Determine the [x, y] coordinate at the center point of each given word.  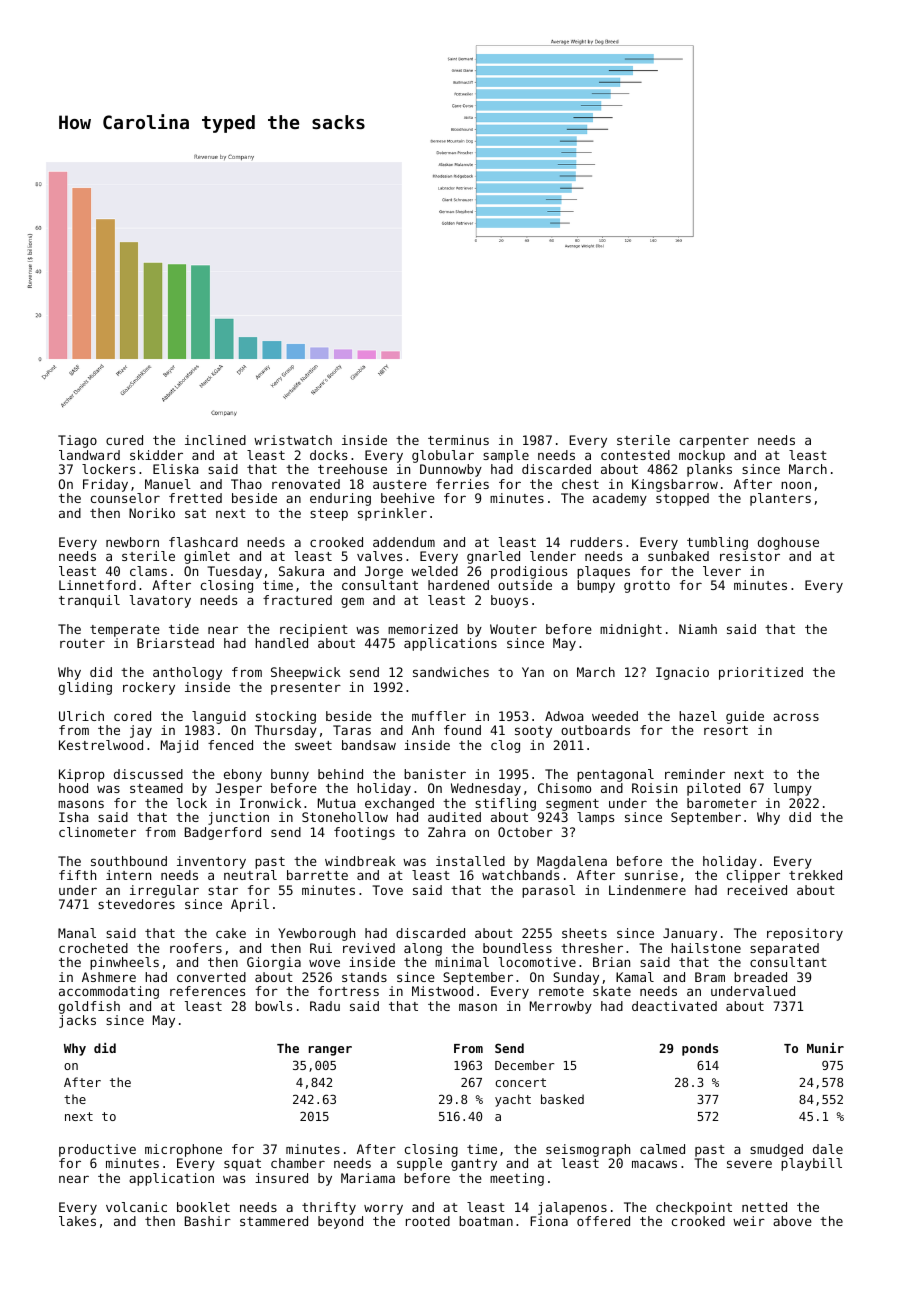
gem [352, 602]
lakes [77, 1221]
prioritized [761, 673]
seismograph [588, 1150]
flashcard [203, 542]
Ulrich [81, 716]
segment [572, 805]
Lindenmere [647, 890]
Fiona [549, 1221]
